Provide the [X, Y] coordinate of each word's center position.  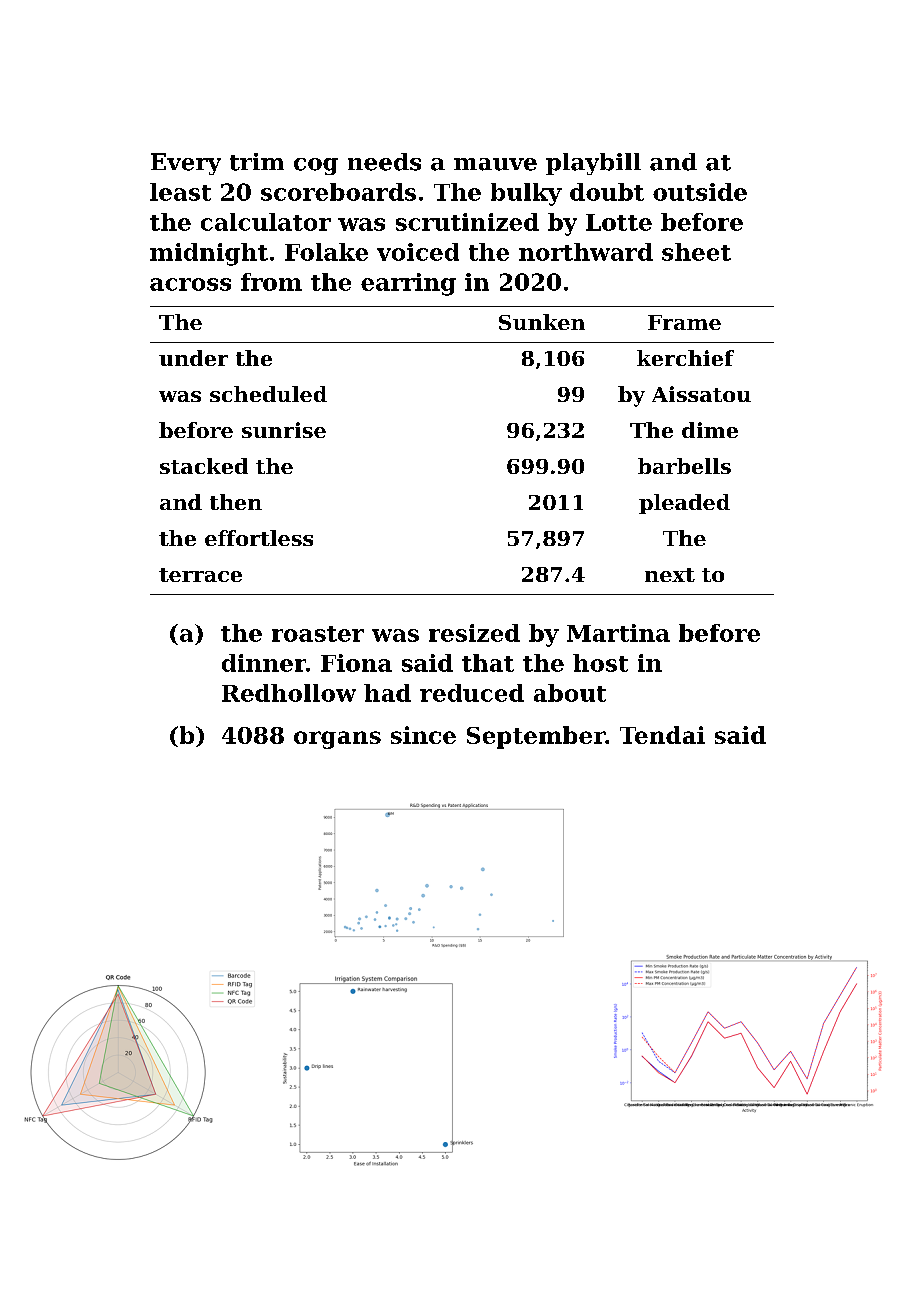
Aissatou [701, 394]
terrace [200, 575]
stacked [204, 466]
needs [384, 162]
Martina [618, 633]
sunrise [284, 430]
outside [700, 192]
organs [337, 740]
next [670, 575]
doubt [607, 192]
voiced [418, 252]
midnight [209, 254]
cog [316, 166]
